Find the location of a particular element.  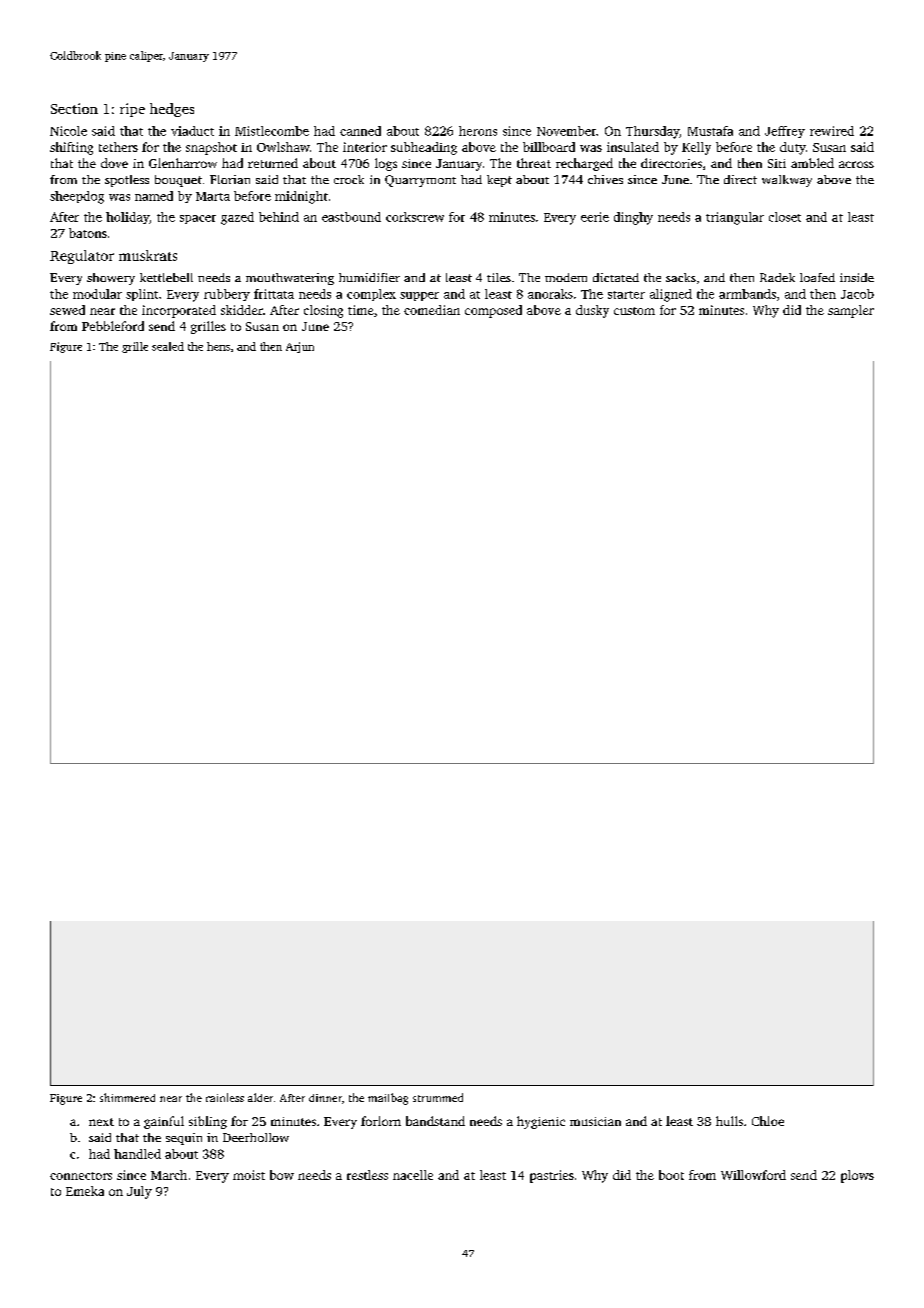

Arjun is located at coordinates (300, 347).
